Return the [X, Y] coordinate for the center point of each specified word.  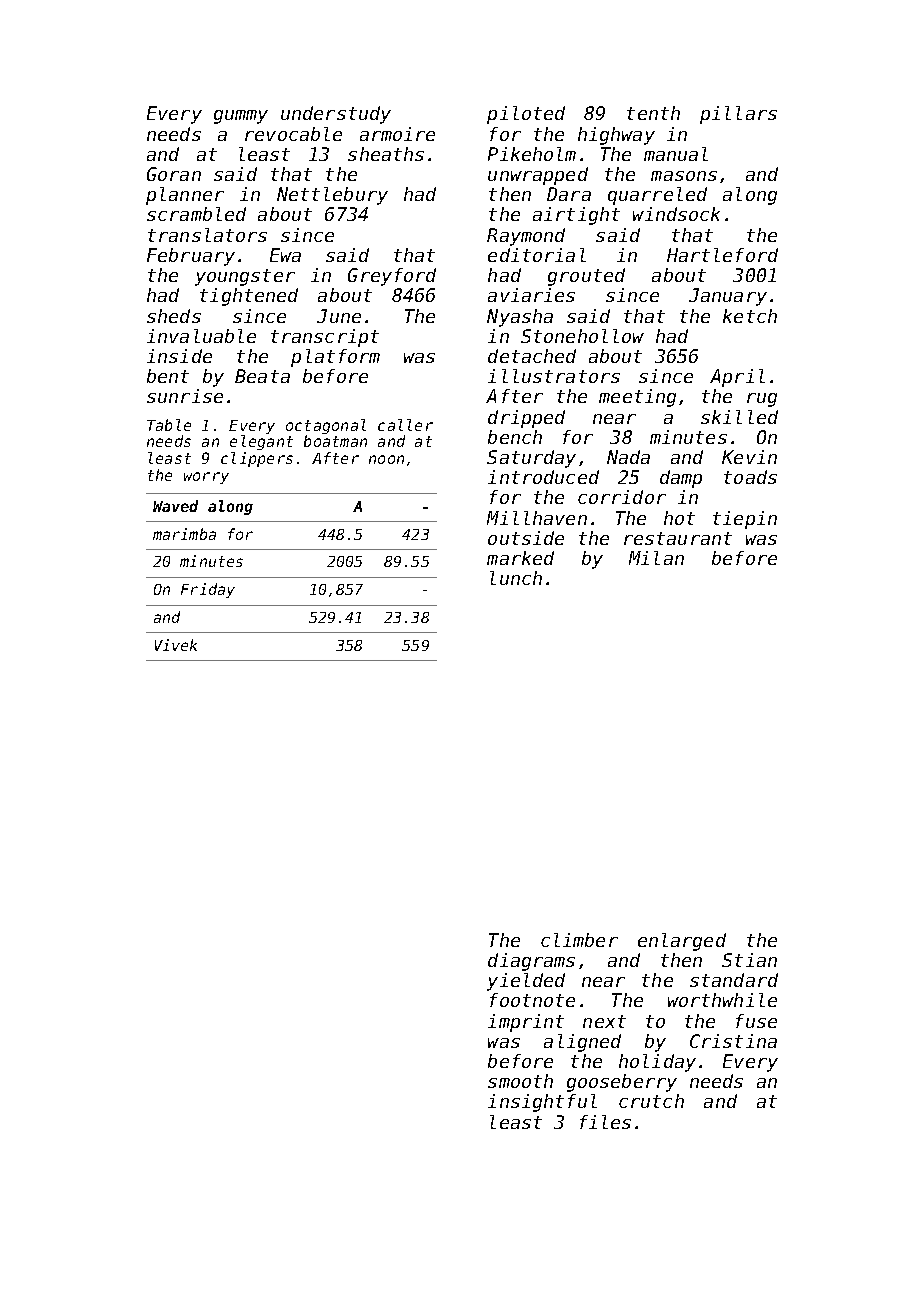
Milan [656, 558]
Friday [208, 590]
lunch [516, 578]
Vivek [176, 645]
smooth [520, 1081]
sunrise [185, 396]
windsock [676, 214]
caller [405, 425]
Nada [628, 457]
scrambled [196, 214]
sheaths [386, 154]
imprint [526, 1023]
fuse [756, 1021]
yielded [526, 982]
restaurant [678, 538]
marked [520, 558]
